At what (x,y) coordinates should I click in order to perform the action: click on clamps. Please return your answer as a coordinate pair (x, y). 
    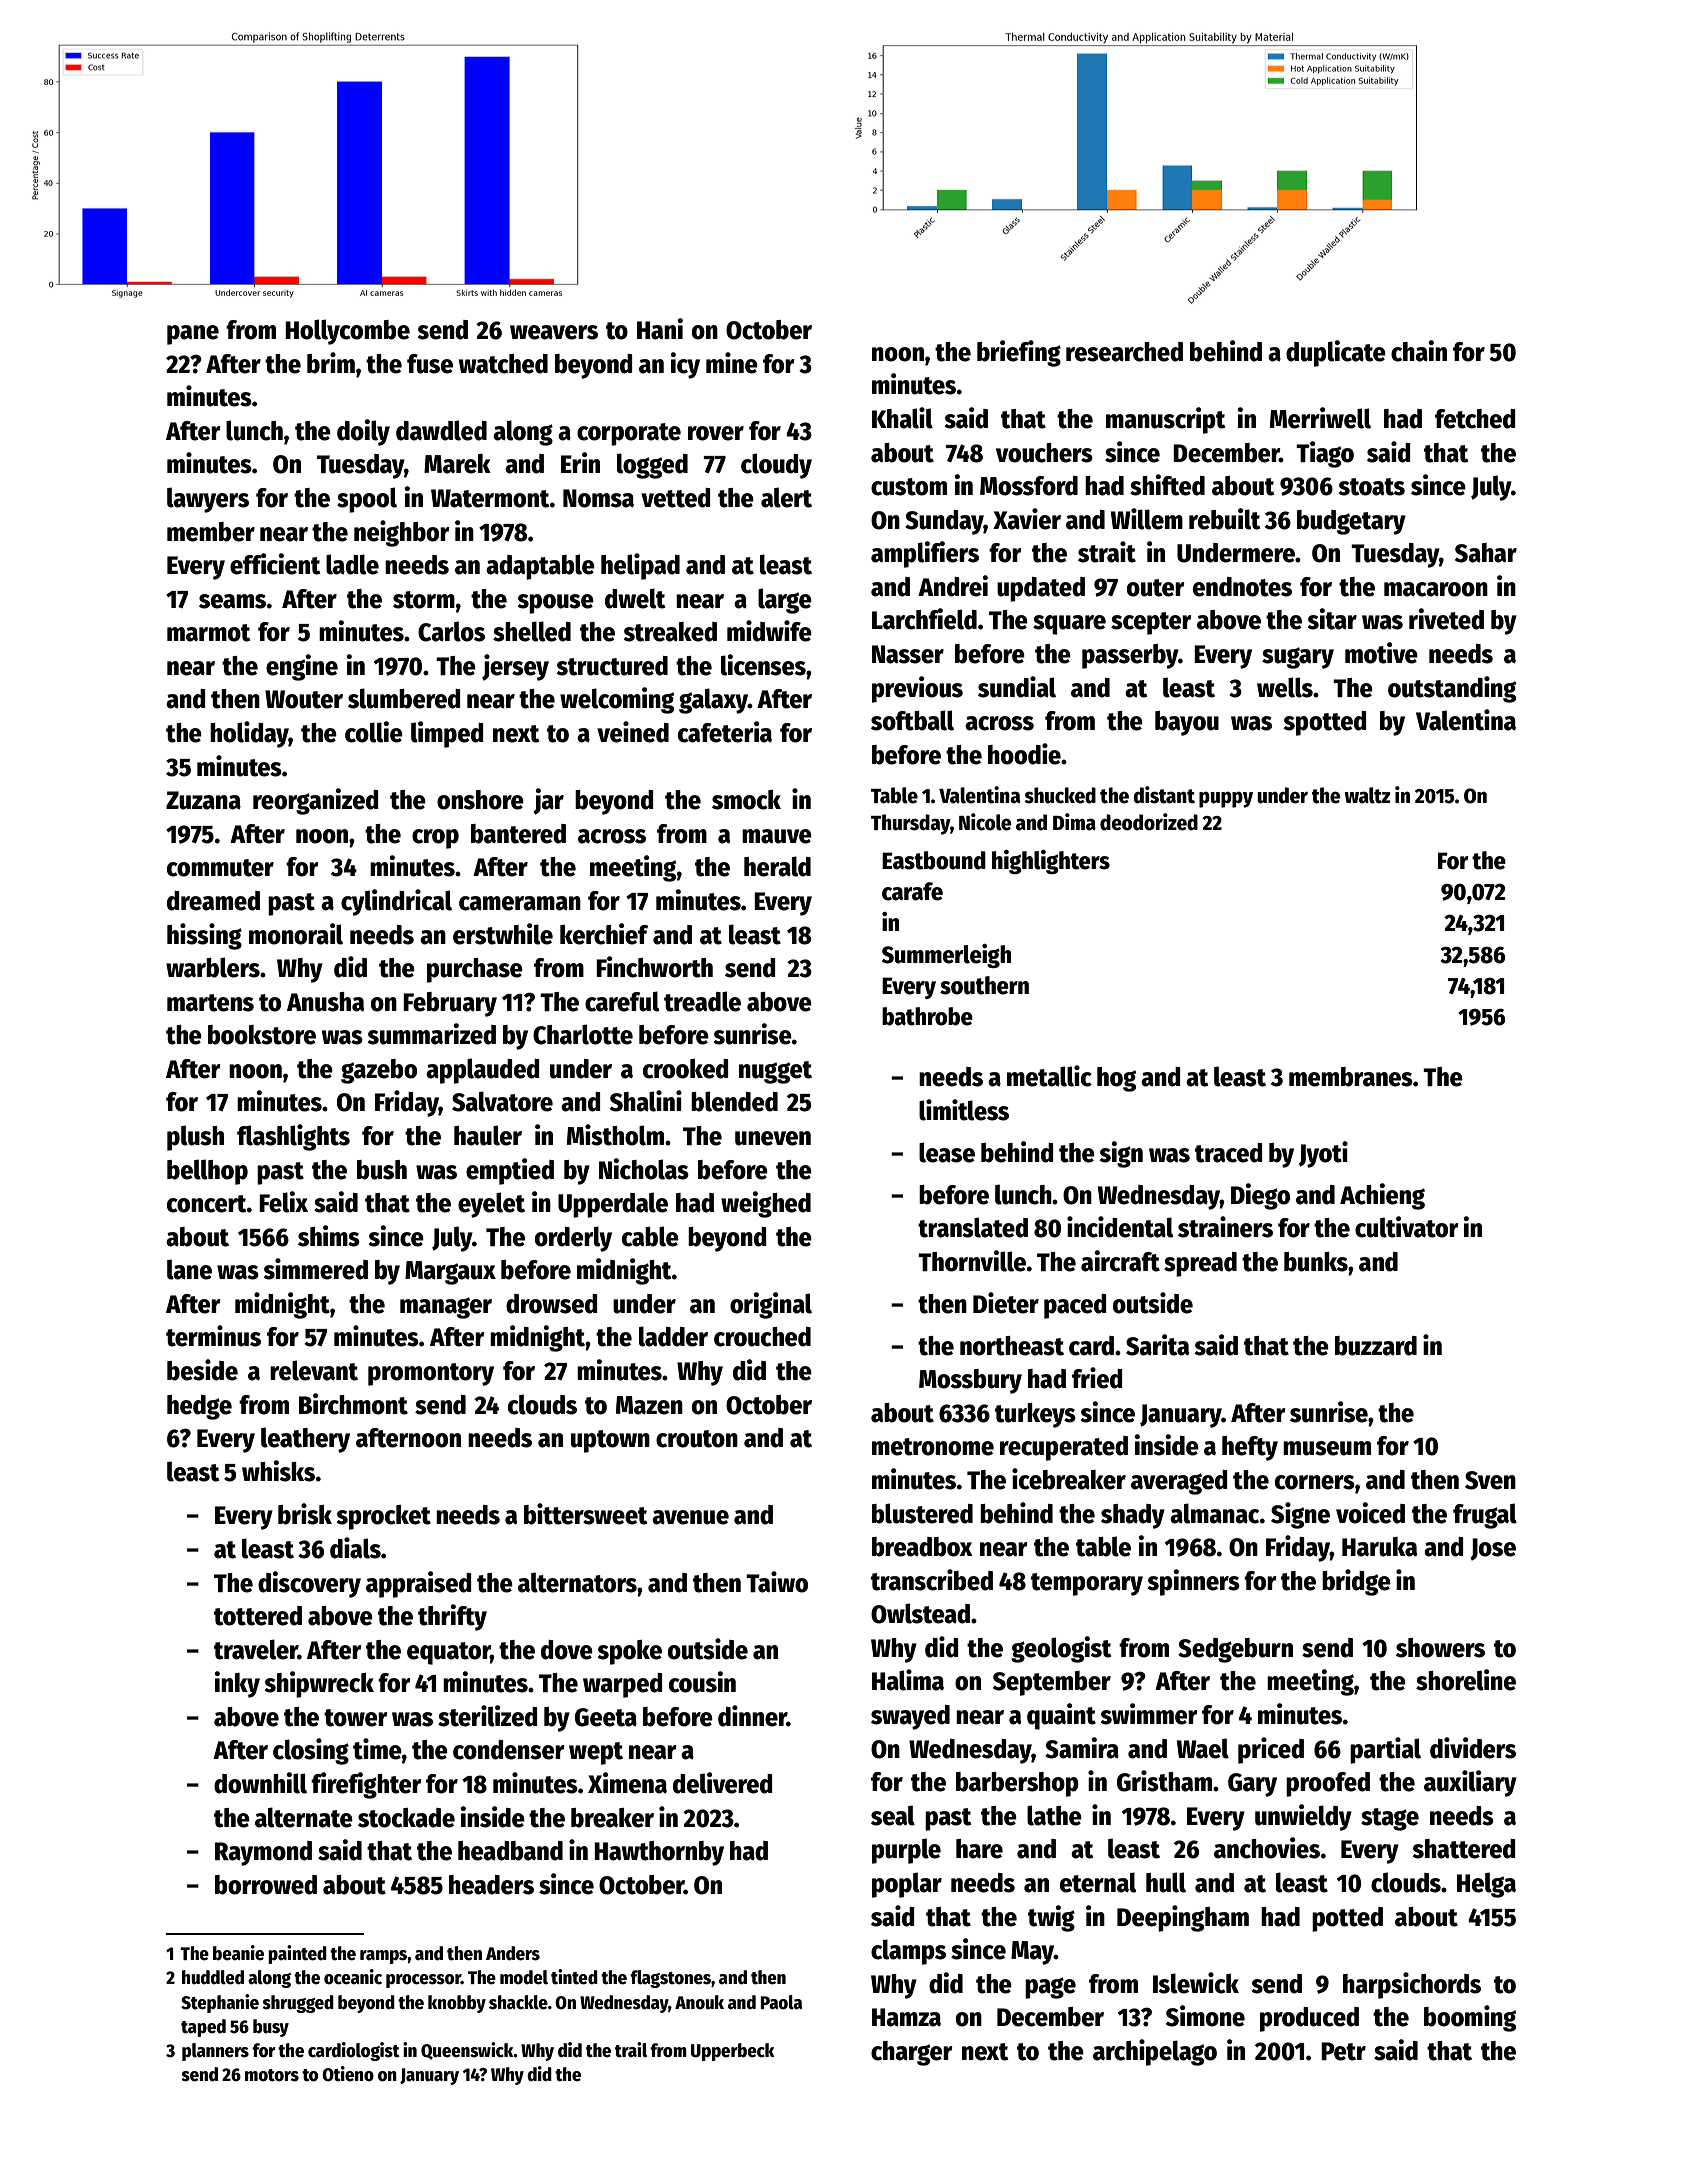
    Looking at the image, I should click on (908, 1952).
